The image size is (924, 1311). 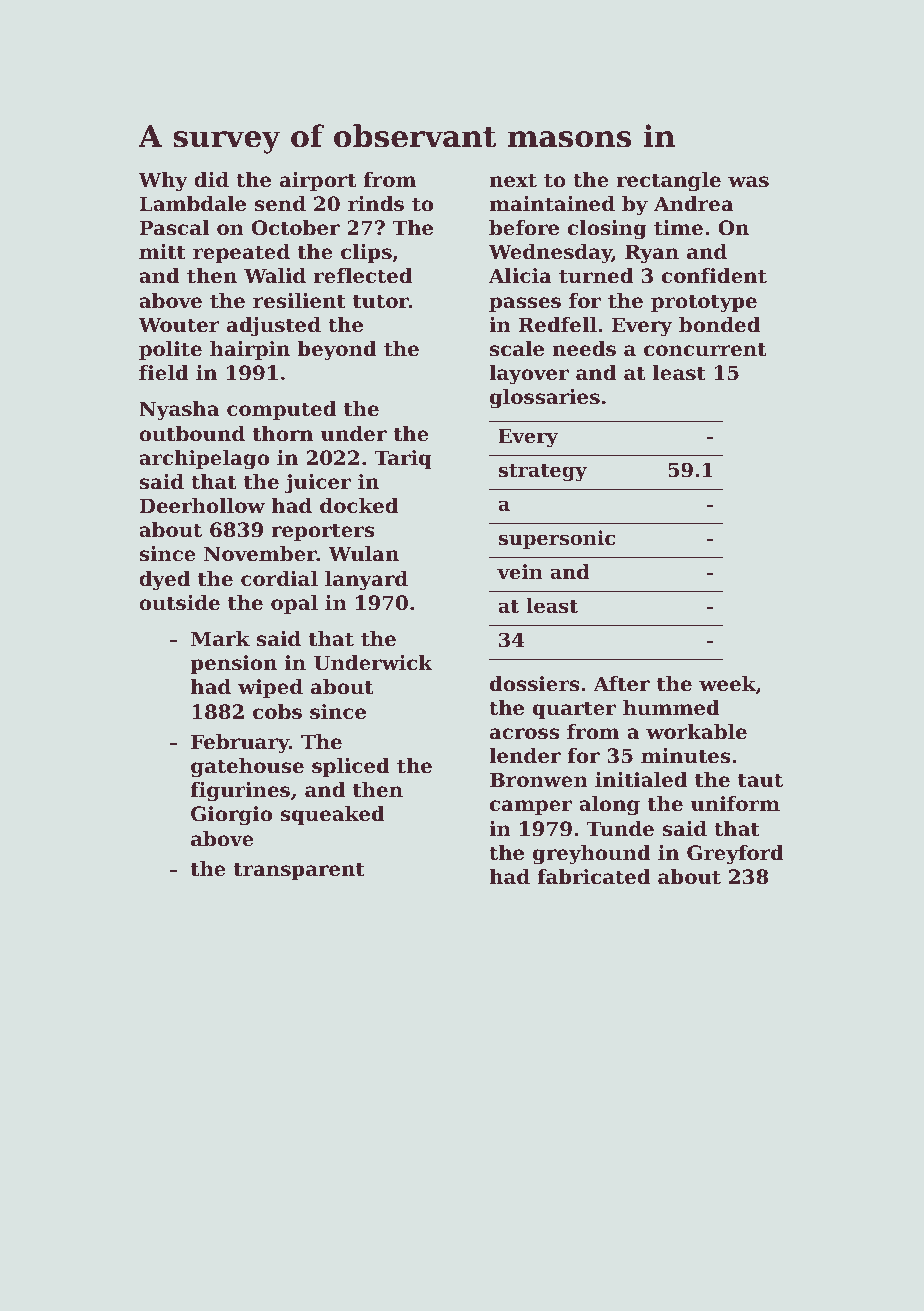 What do you see at coordinates (556, 539) in the screenshot?
I see `supersonic` at bounding box center [556, 539].
